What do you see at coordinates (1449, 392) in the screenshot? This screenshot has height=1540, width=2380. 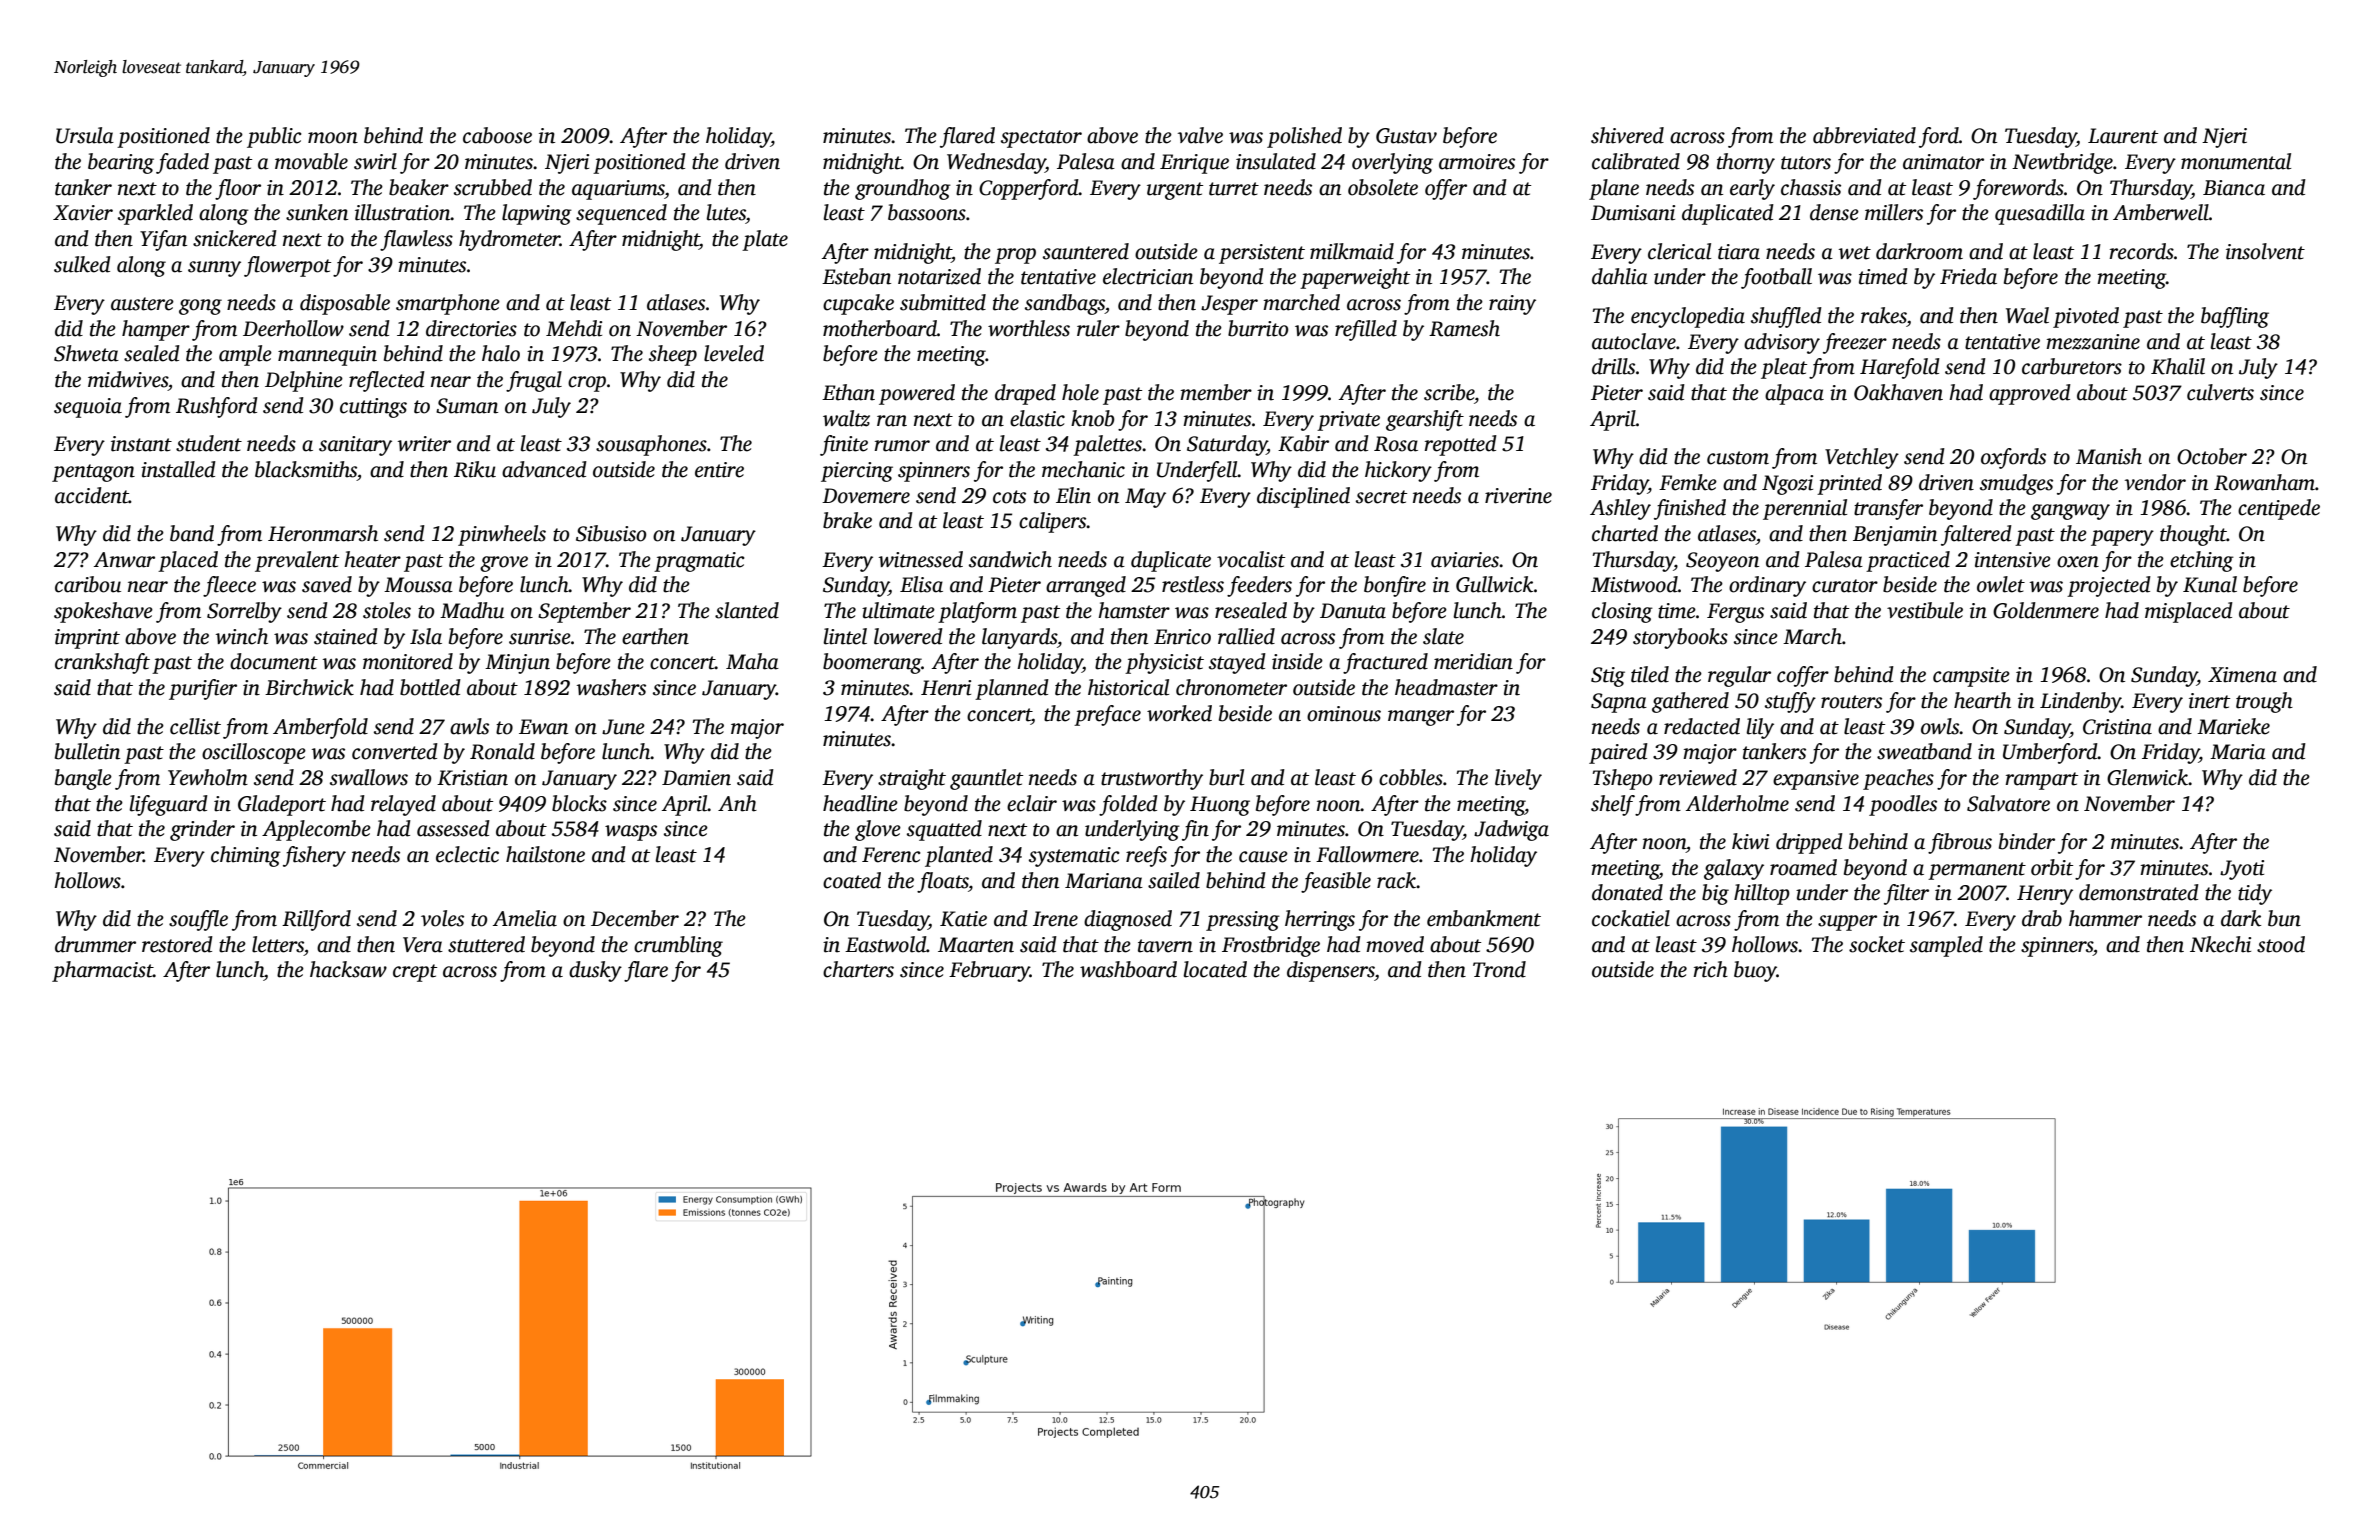 I see `scribe` at bounding box center [1449, 392].
